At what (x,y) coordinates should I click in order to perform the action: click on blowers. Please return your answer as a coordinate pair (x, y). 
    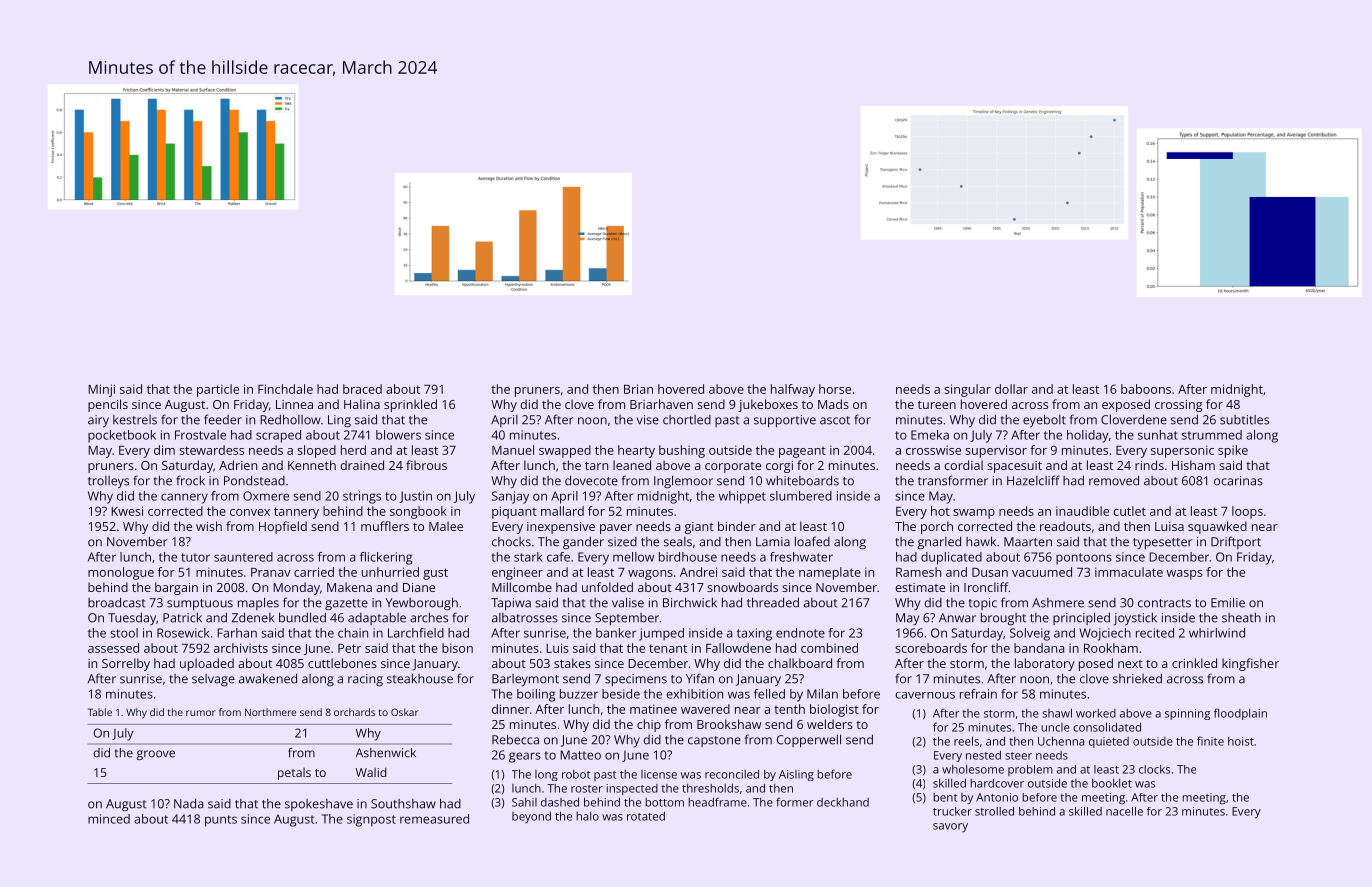
    Looking at the image, I should click on (398, 435).
